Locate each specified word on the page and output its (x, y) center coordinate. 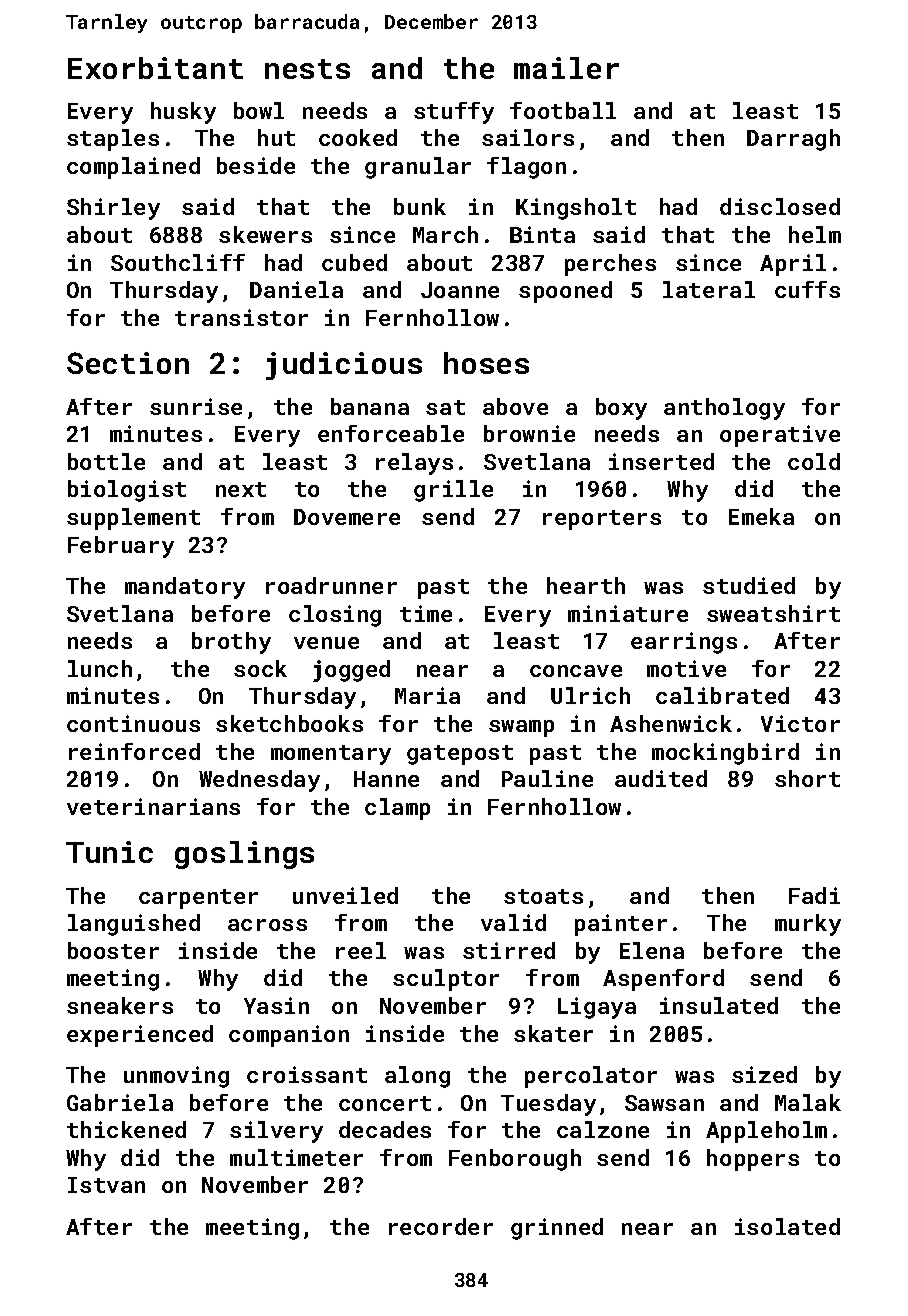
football (563, 110)
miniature (628, 613)
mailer (566, 68)
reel (361, 950)
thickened (126, 1129)
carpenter (198, 899)
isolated (787, 1226)
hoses (486, 363)
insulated (719, 1005)
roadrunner (331, 585)
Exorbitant (155, 68)
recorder (441, 1226)
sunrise (196, 406)
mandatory (185, 588)
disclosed (780, 206)
